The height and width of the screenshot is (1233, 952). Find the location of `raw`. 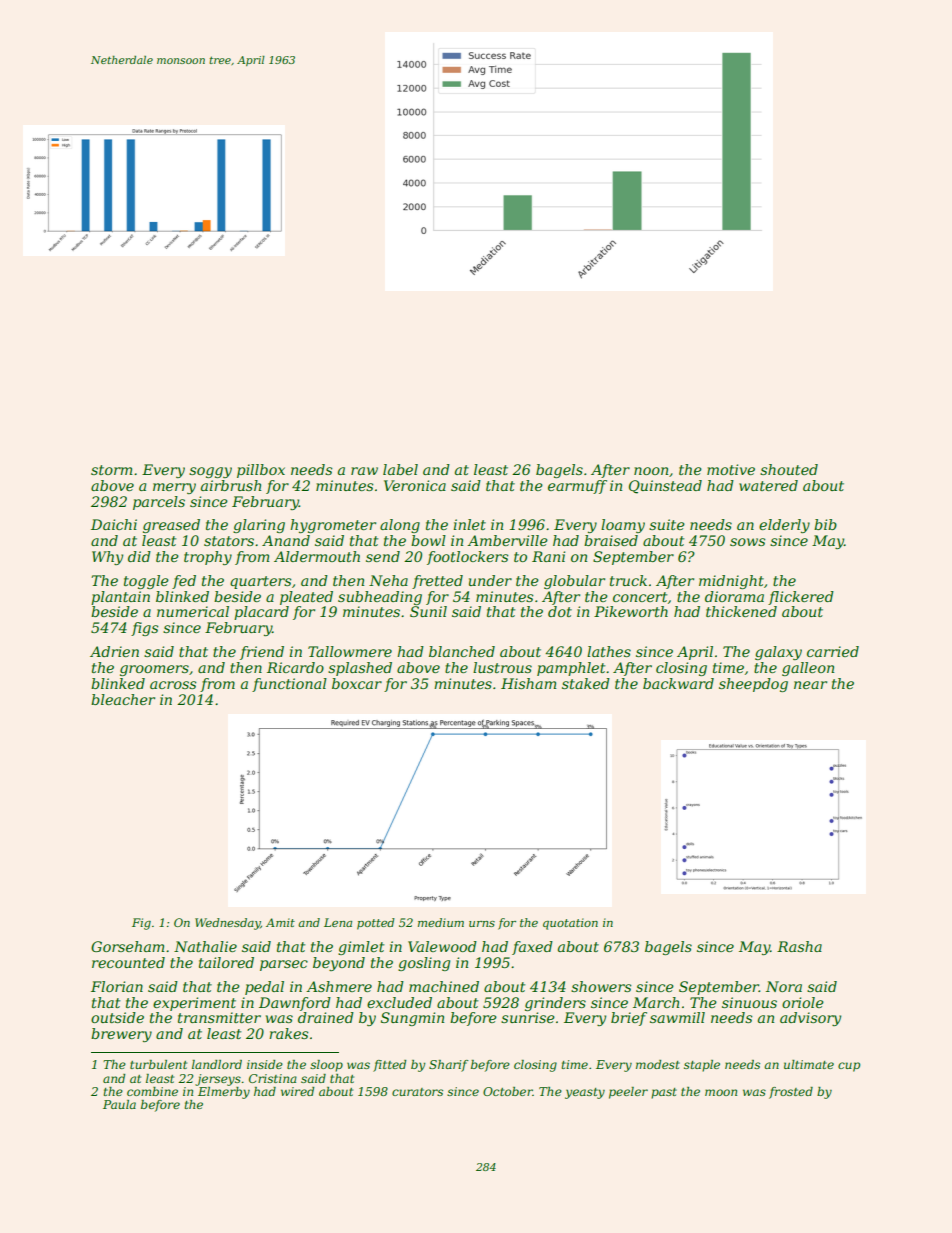

raw is located at coordinates (364, 471).
